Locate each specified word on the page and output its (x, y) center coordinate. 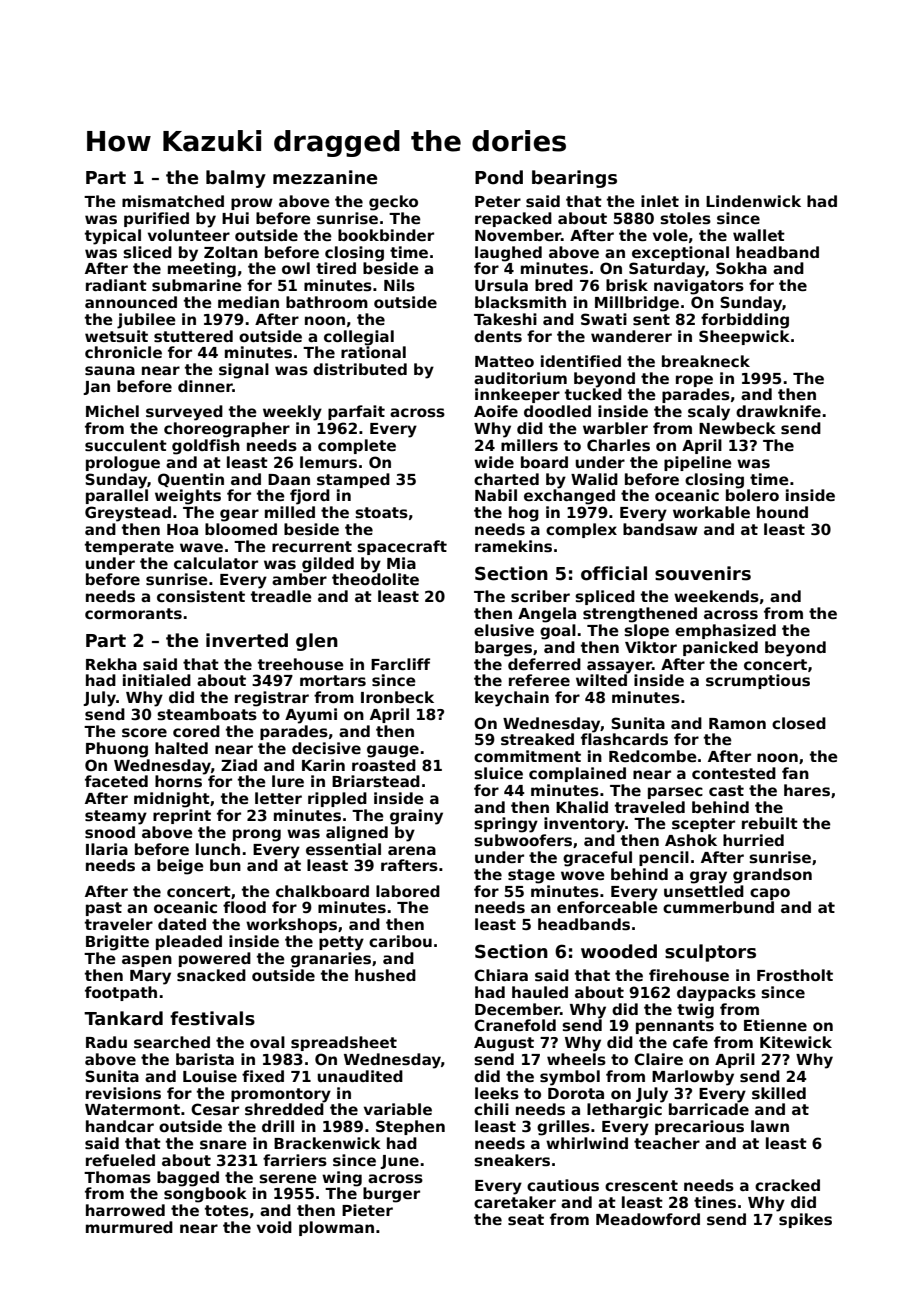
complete (357, 446)
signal (244, 371)
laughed (508, 254)
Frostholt (795, 975)
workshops (291, 925)
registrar (272, 699)
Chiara (501, 975)
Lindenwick (753, 201)
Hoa (182, 529)
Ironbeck (397, 697)
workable (711, 512)
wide (494, 462)
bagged (188, 1179)
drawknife (778, 411)
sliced (147, 252)
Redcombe (653, 756)
